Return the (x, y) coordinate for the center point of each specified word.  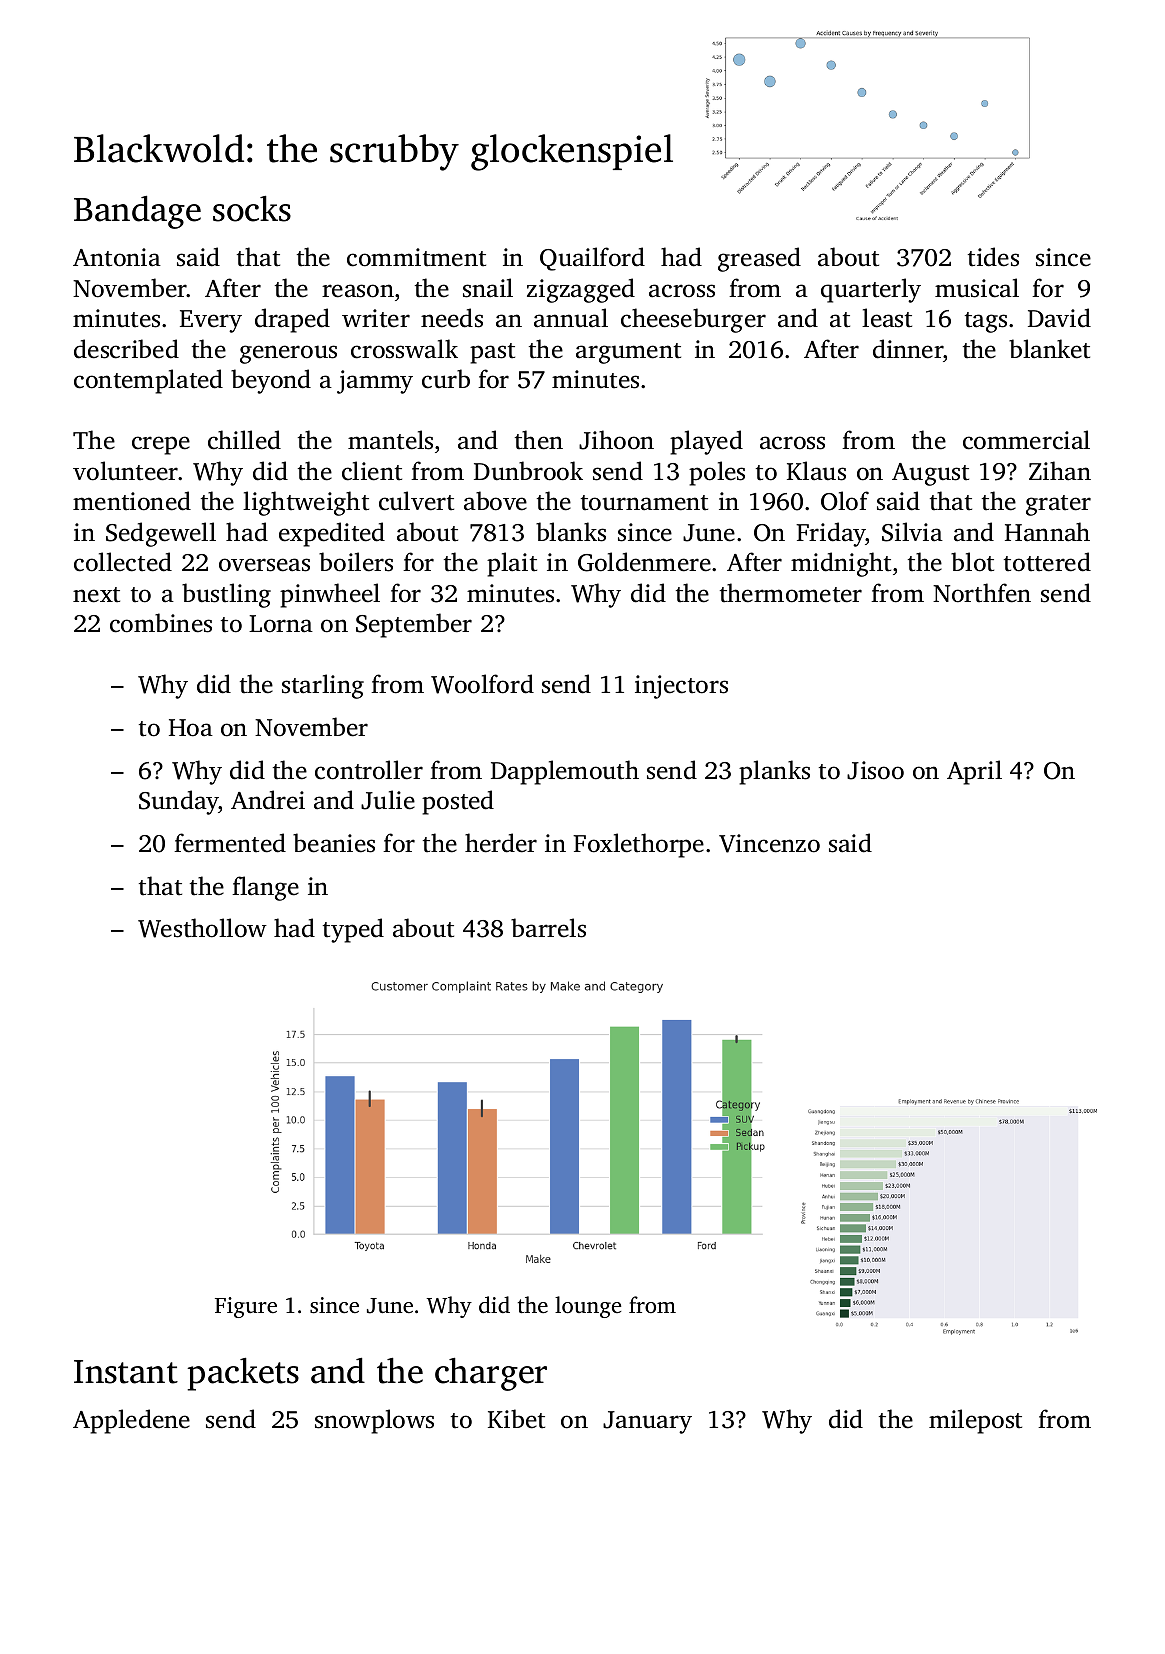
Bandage (137, 212)
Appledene (131, 1421)
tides (993, 257)
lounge (588, 1307)
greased (759, 259)
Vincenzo (769, 843)
